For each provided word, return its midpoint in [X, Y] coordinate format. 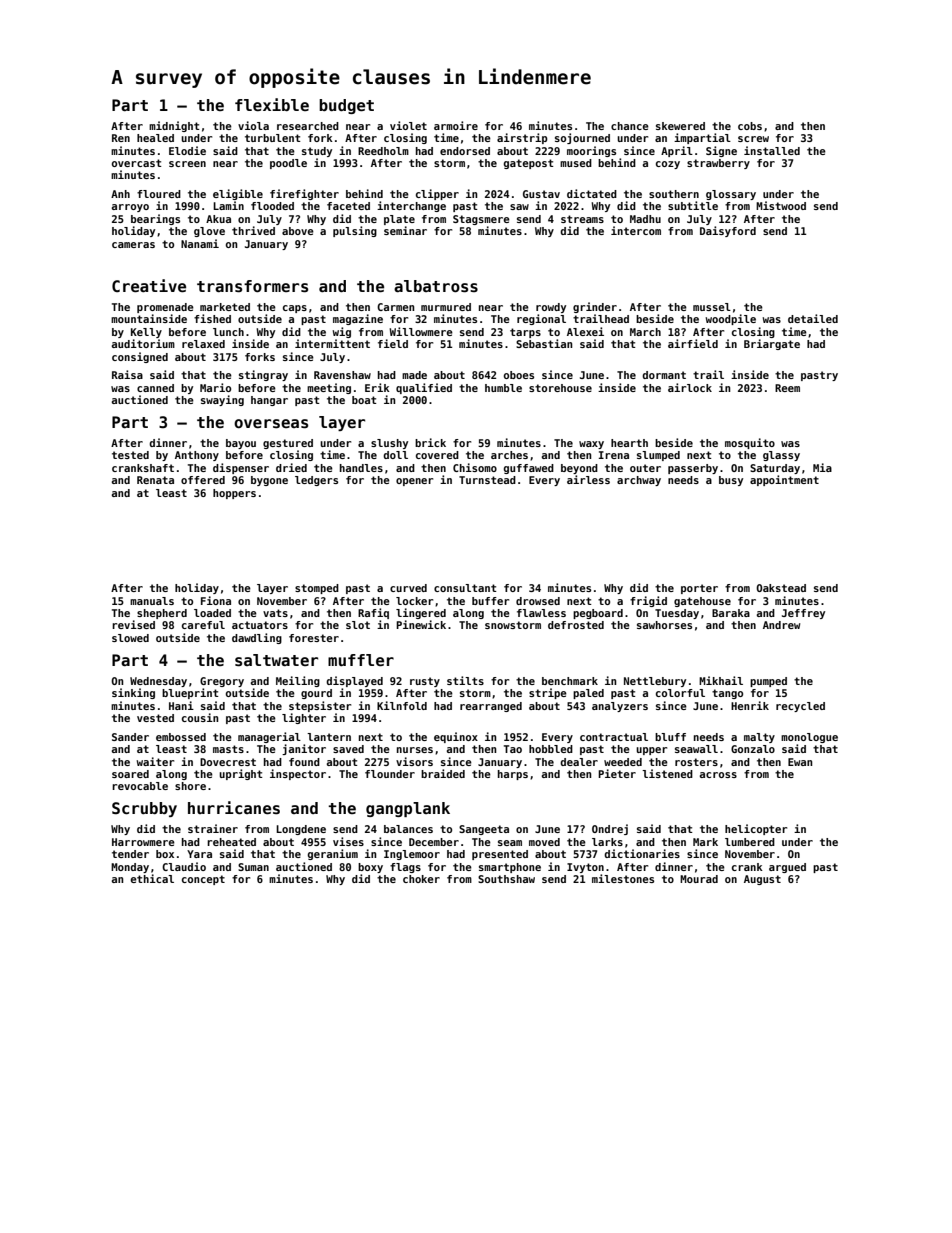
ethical [152, 878]
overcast [137, 163]
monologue [809, 738]
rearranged [491, 707]
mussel [712, 307]
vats [275, 613]
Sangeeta [484, 830]
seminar [405, 230]
